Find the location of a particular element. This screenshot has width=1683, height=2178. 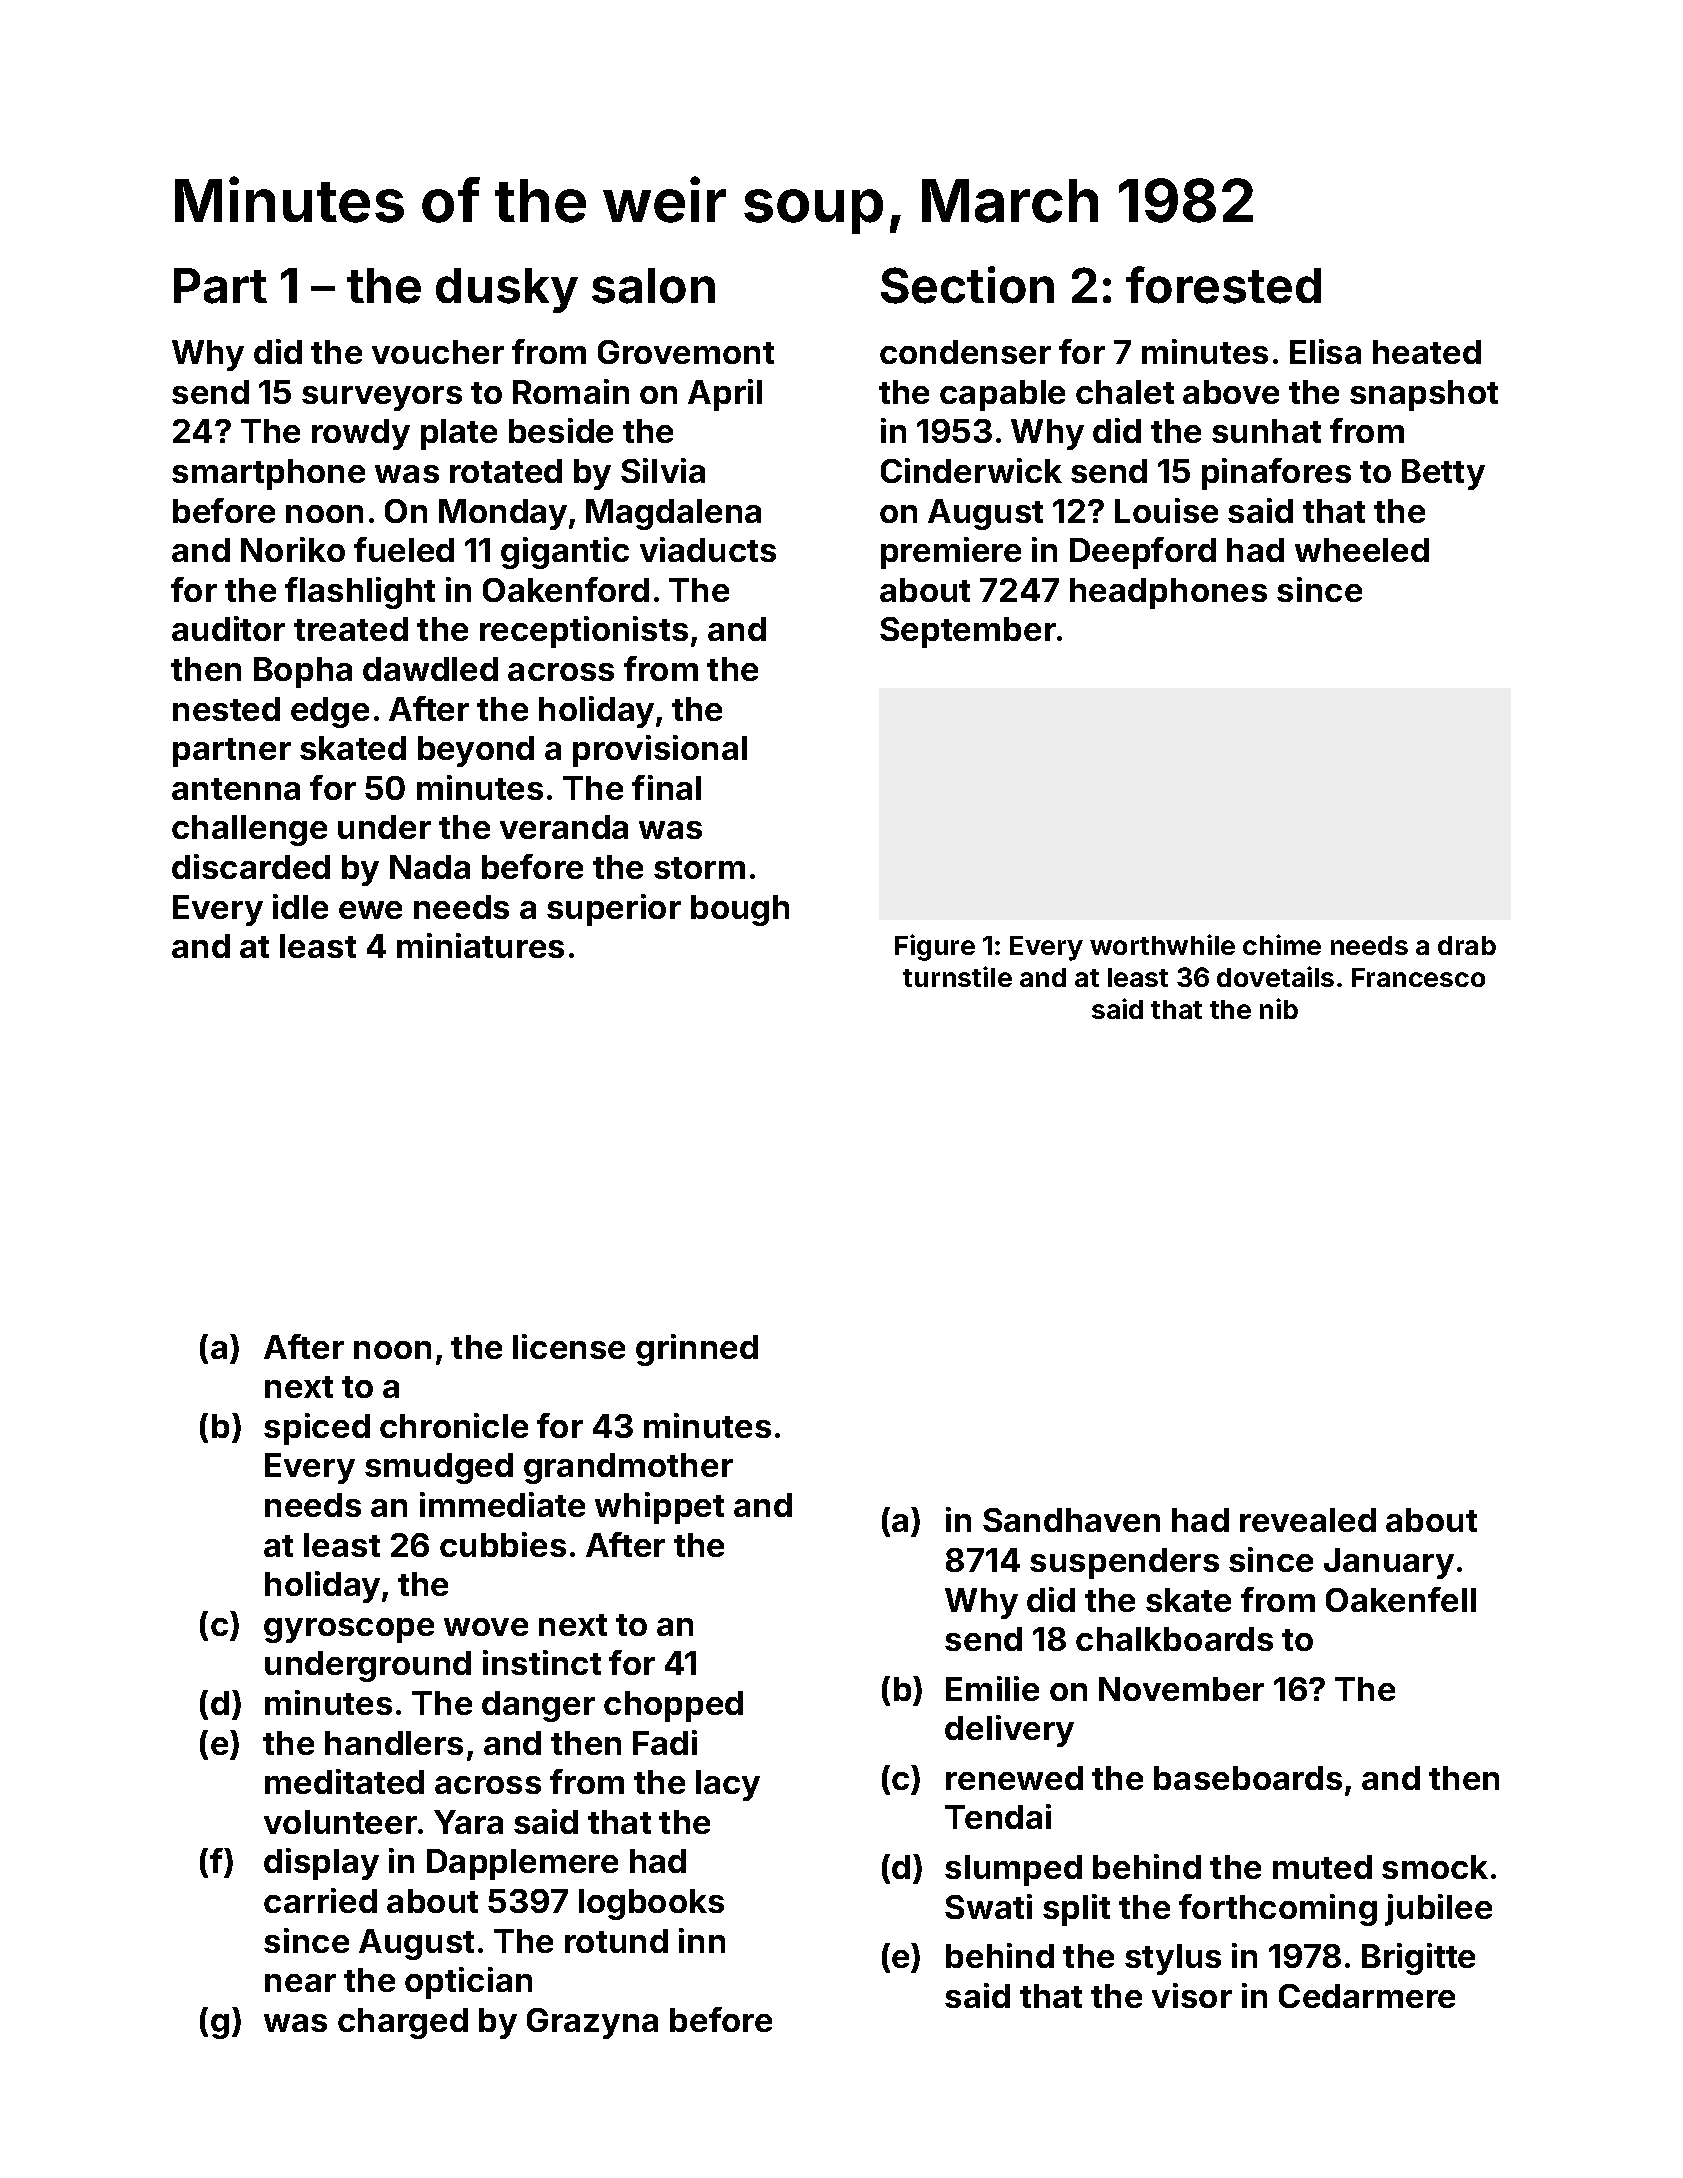

above is located at coordinates (1231, 392).
